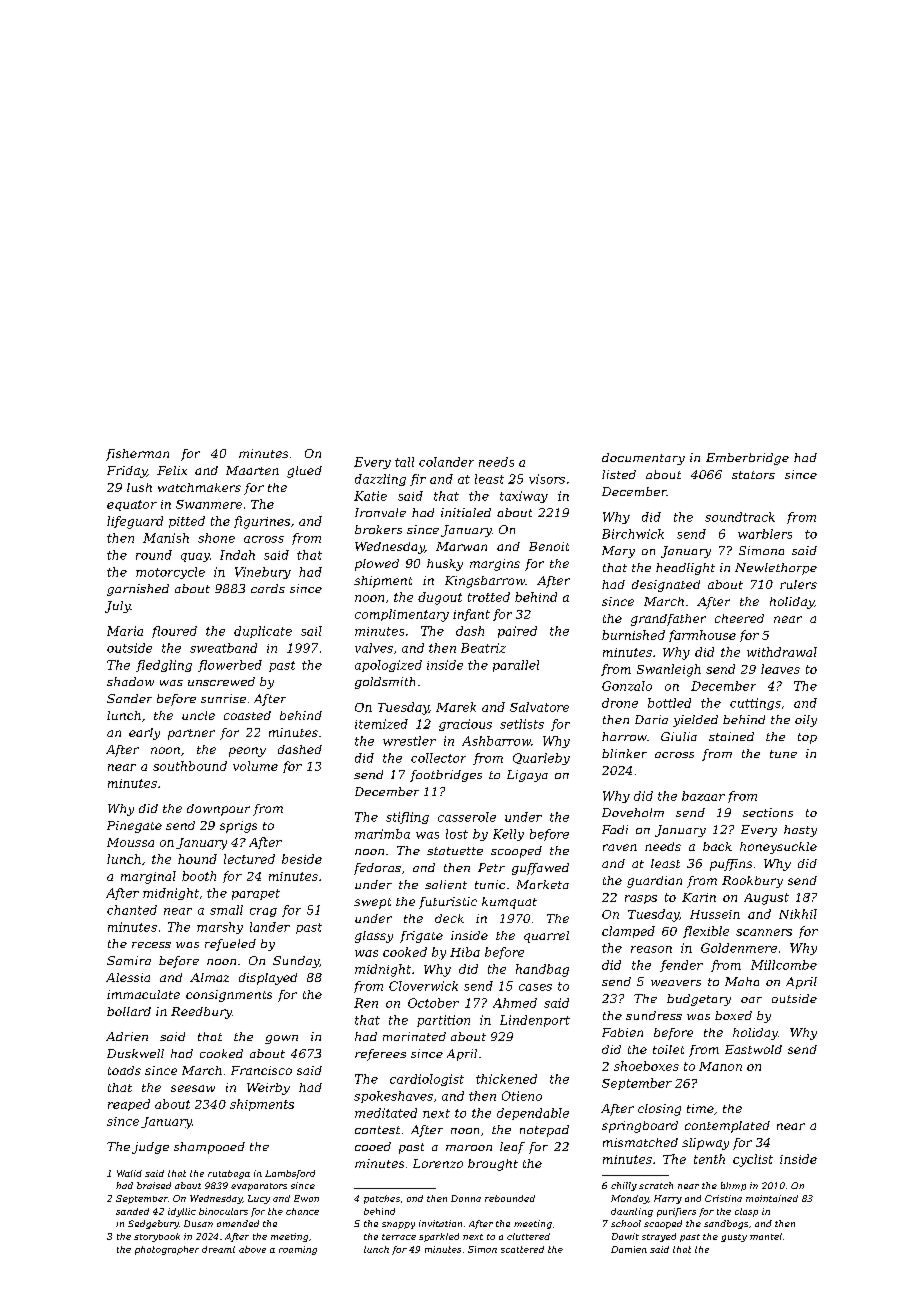 This screenshot has width=924, height=1308. Describe the element at coordinates (423, 986) in the screenshot. I see `Cloverwick` at that location.
